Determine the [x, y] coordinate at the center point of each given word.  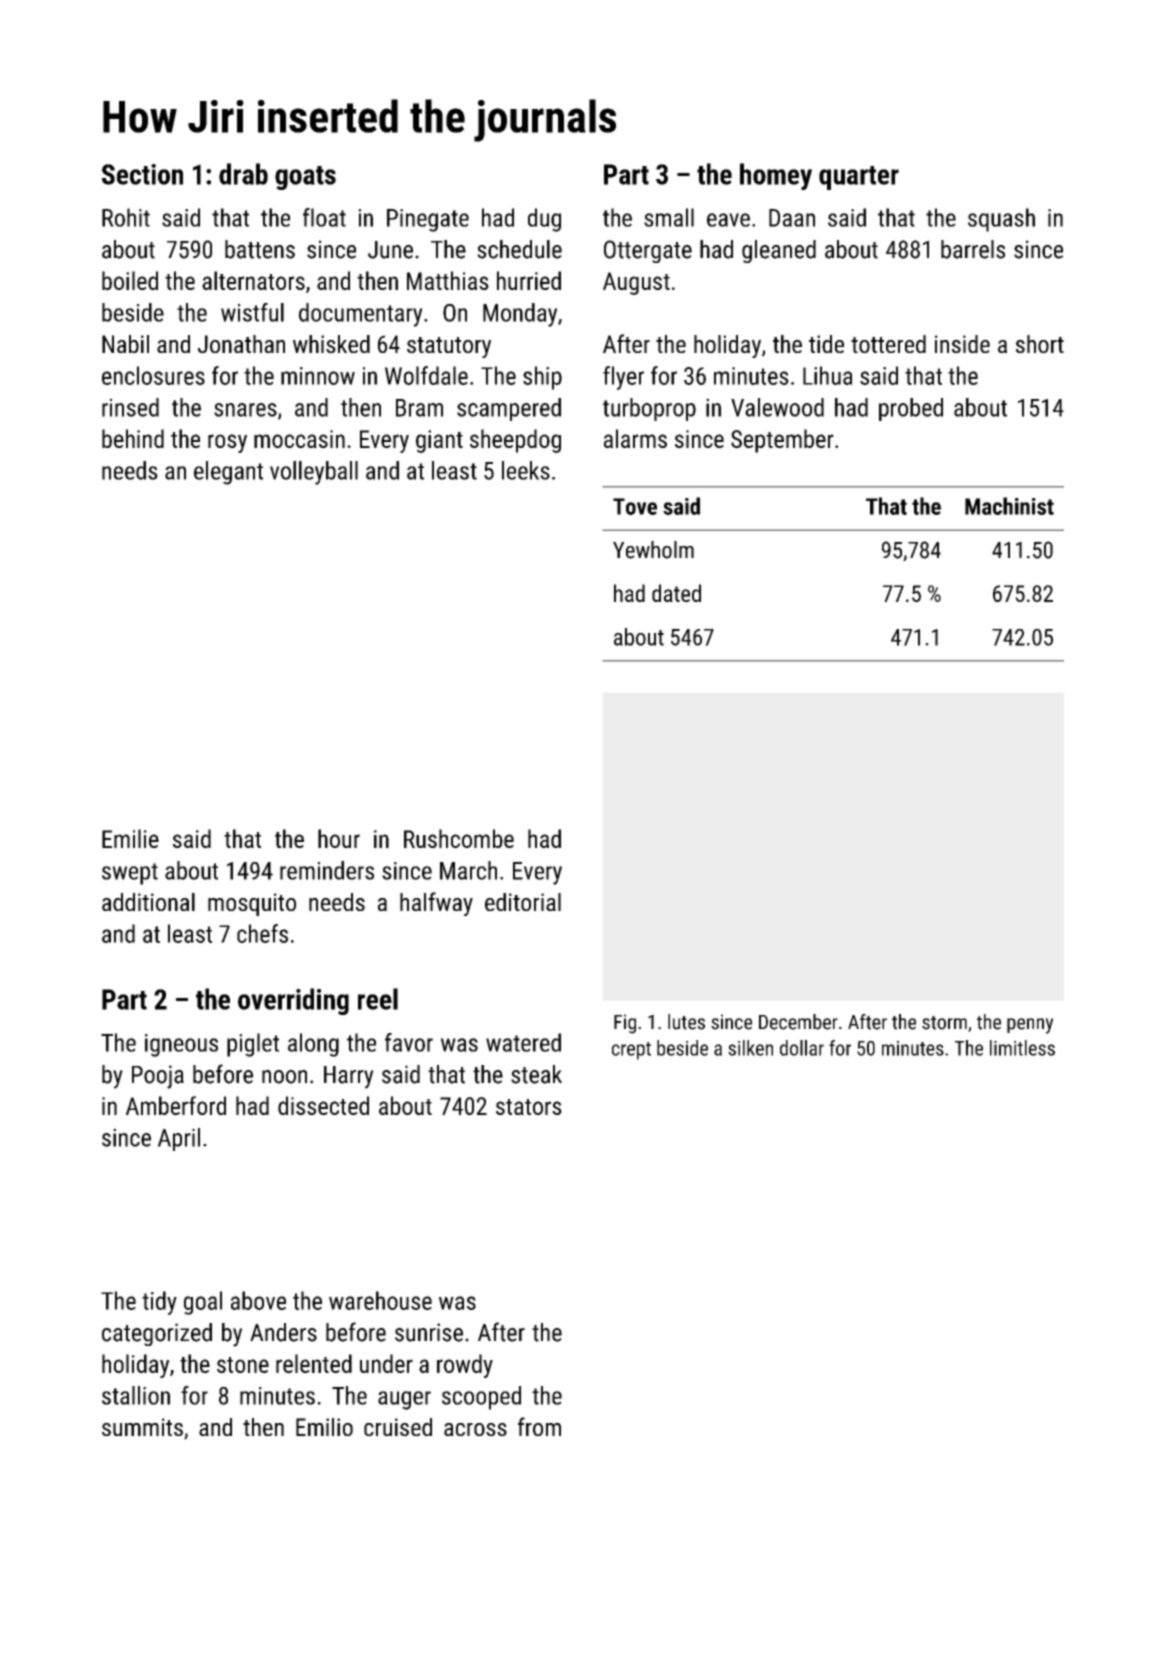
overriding [293, 1001]
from [539, 1426]
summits [142, 1427]
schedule [519, 249]
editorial [523, 902]
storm [944, 1023]
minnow [318, 376]
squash [1001, 220]
